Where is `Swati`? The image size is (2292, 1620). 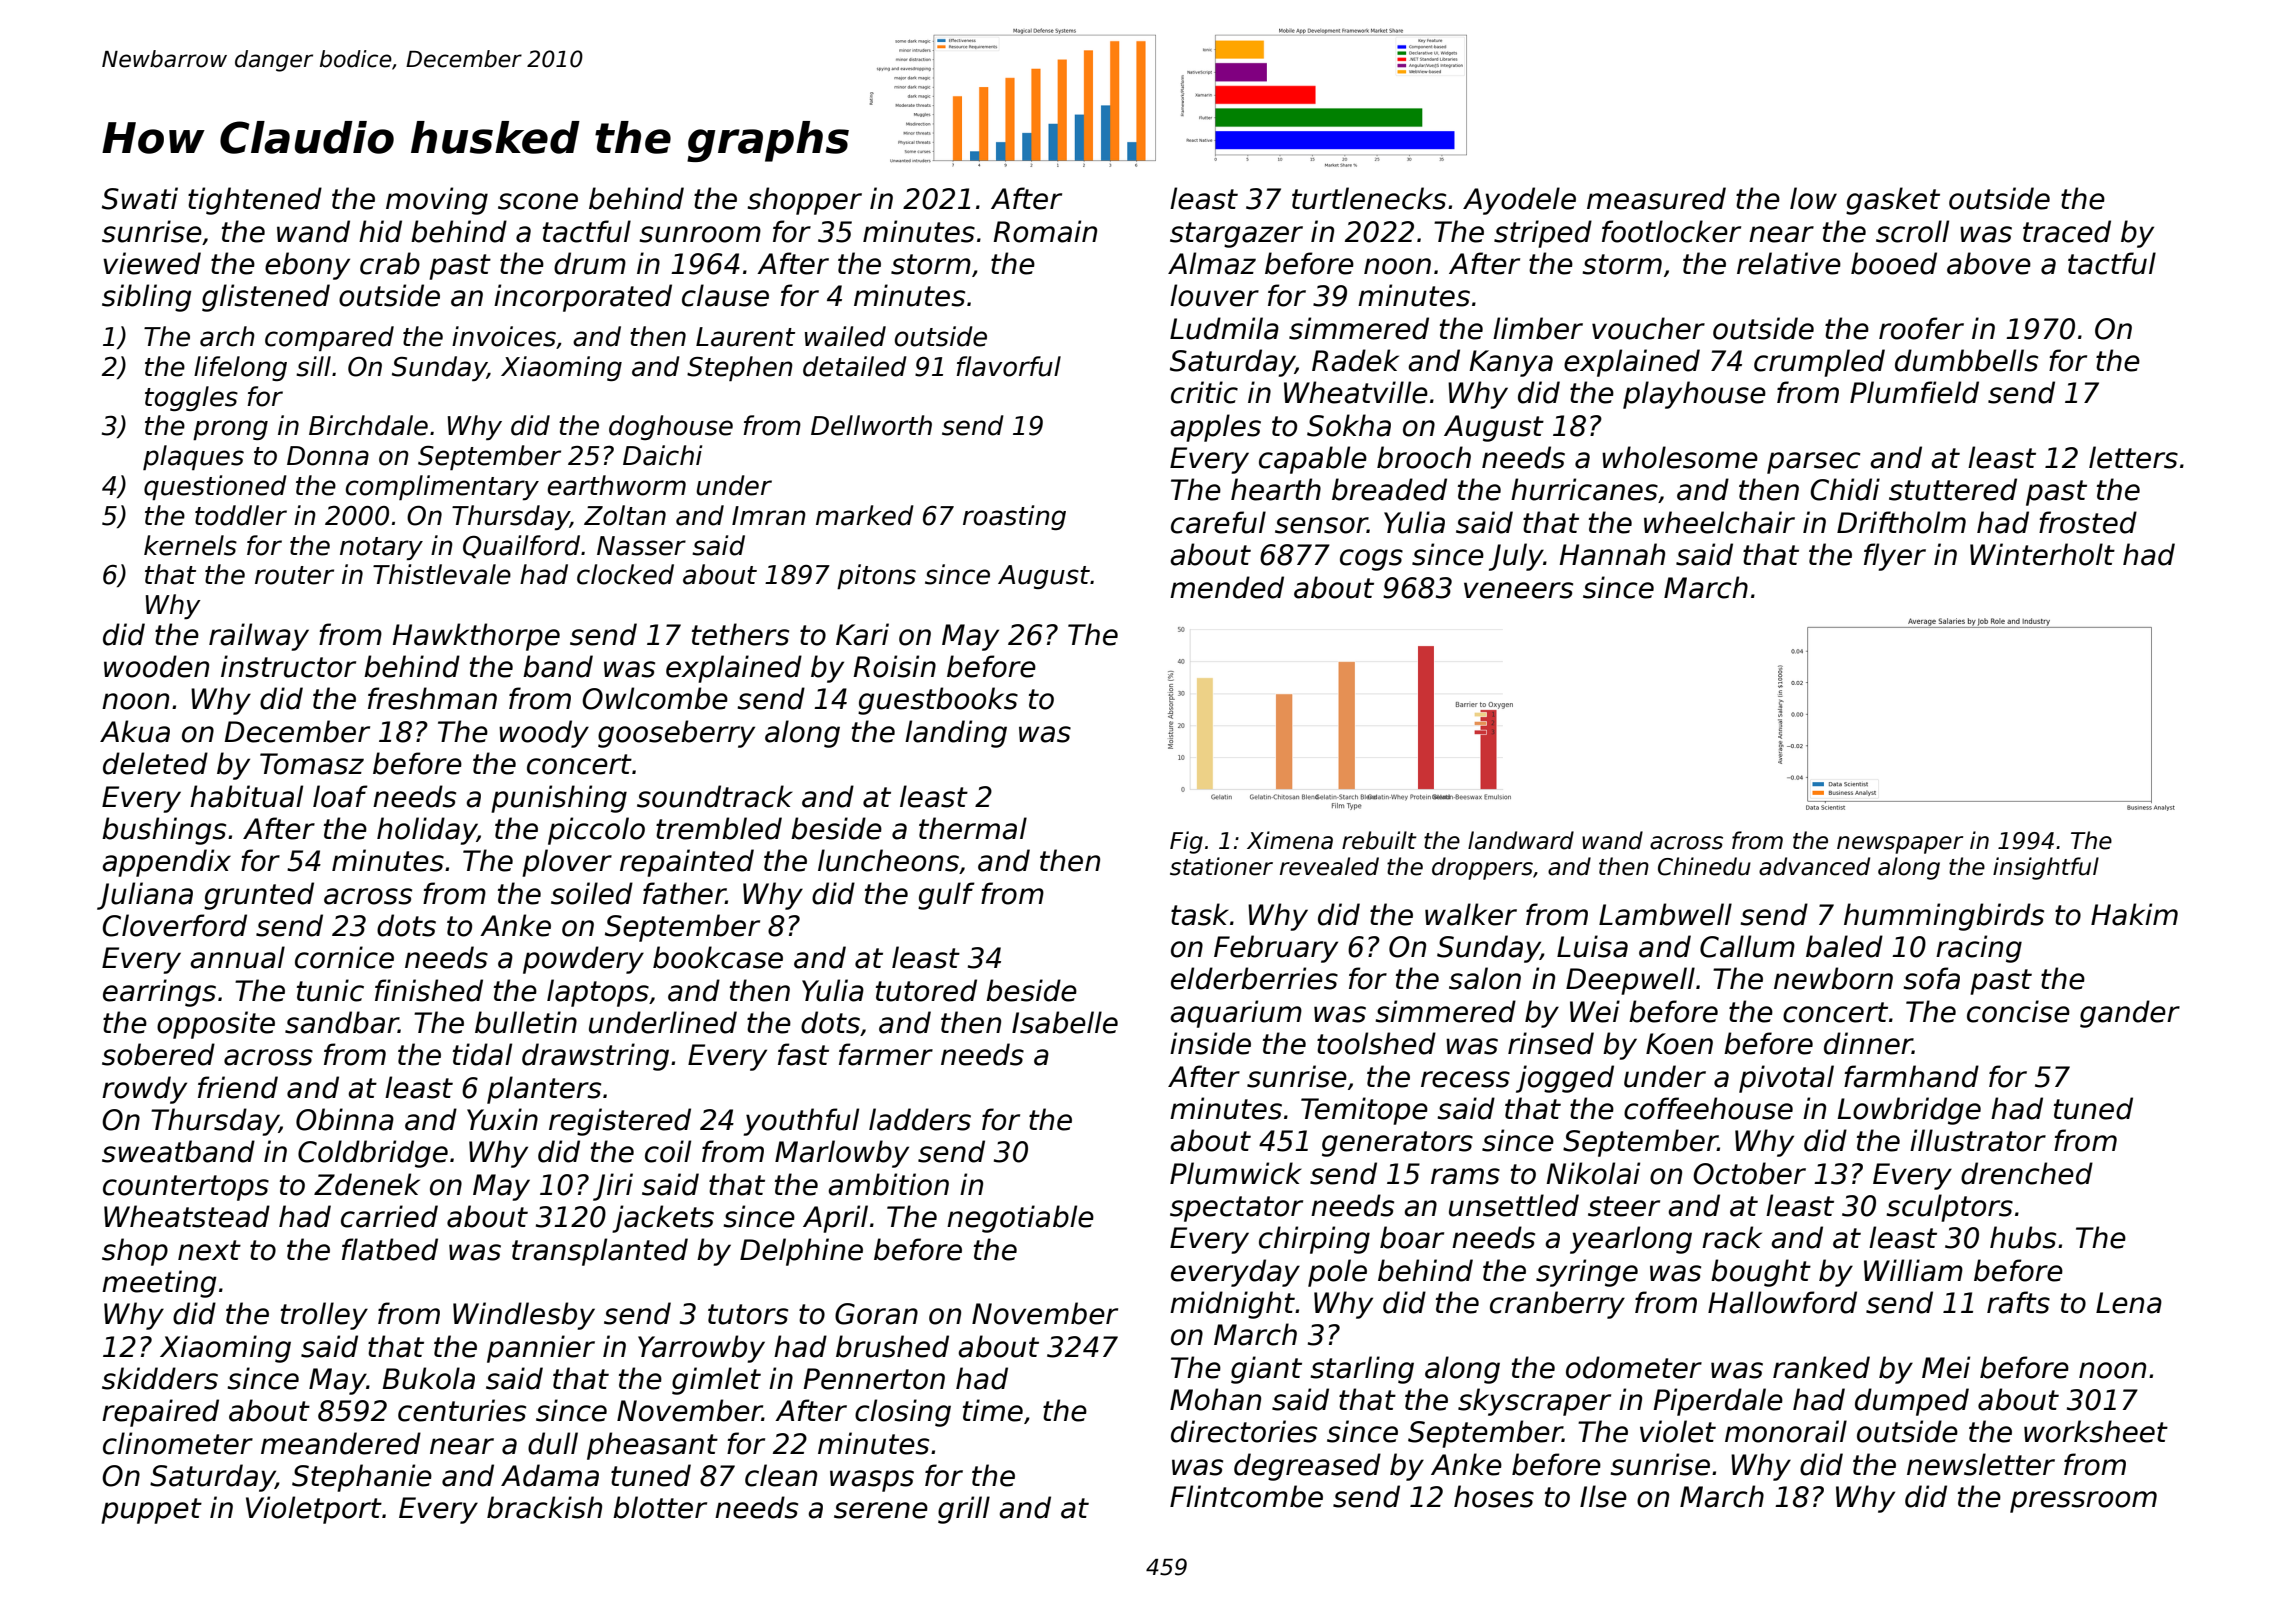 Swati is located at coordinates (140, 198).
